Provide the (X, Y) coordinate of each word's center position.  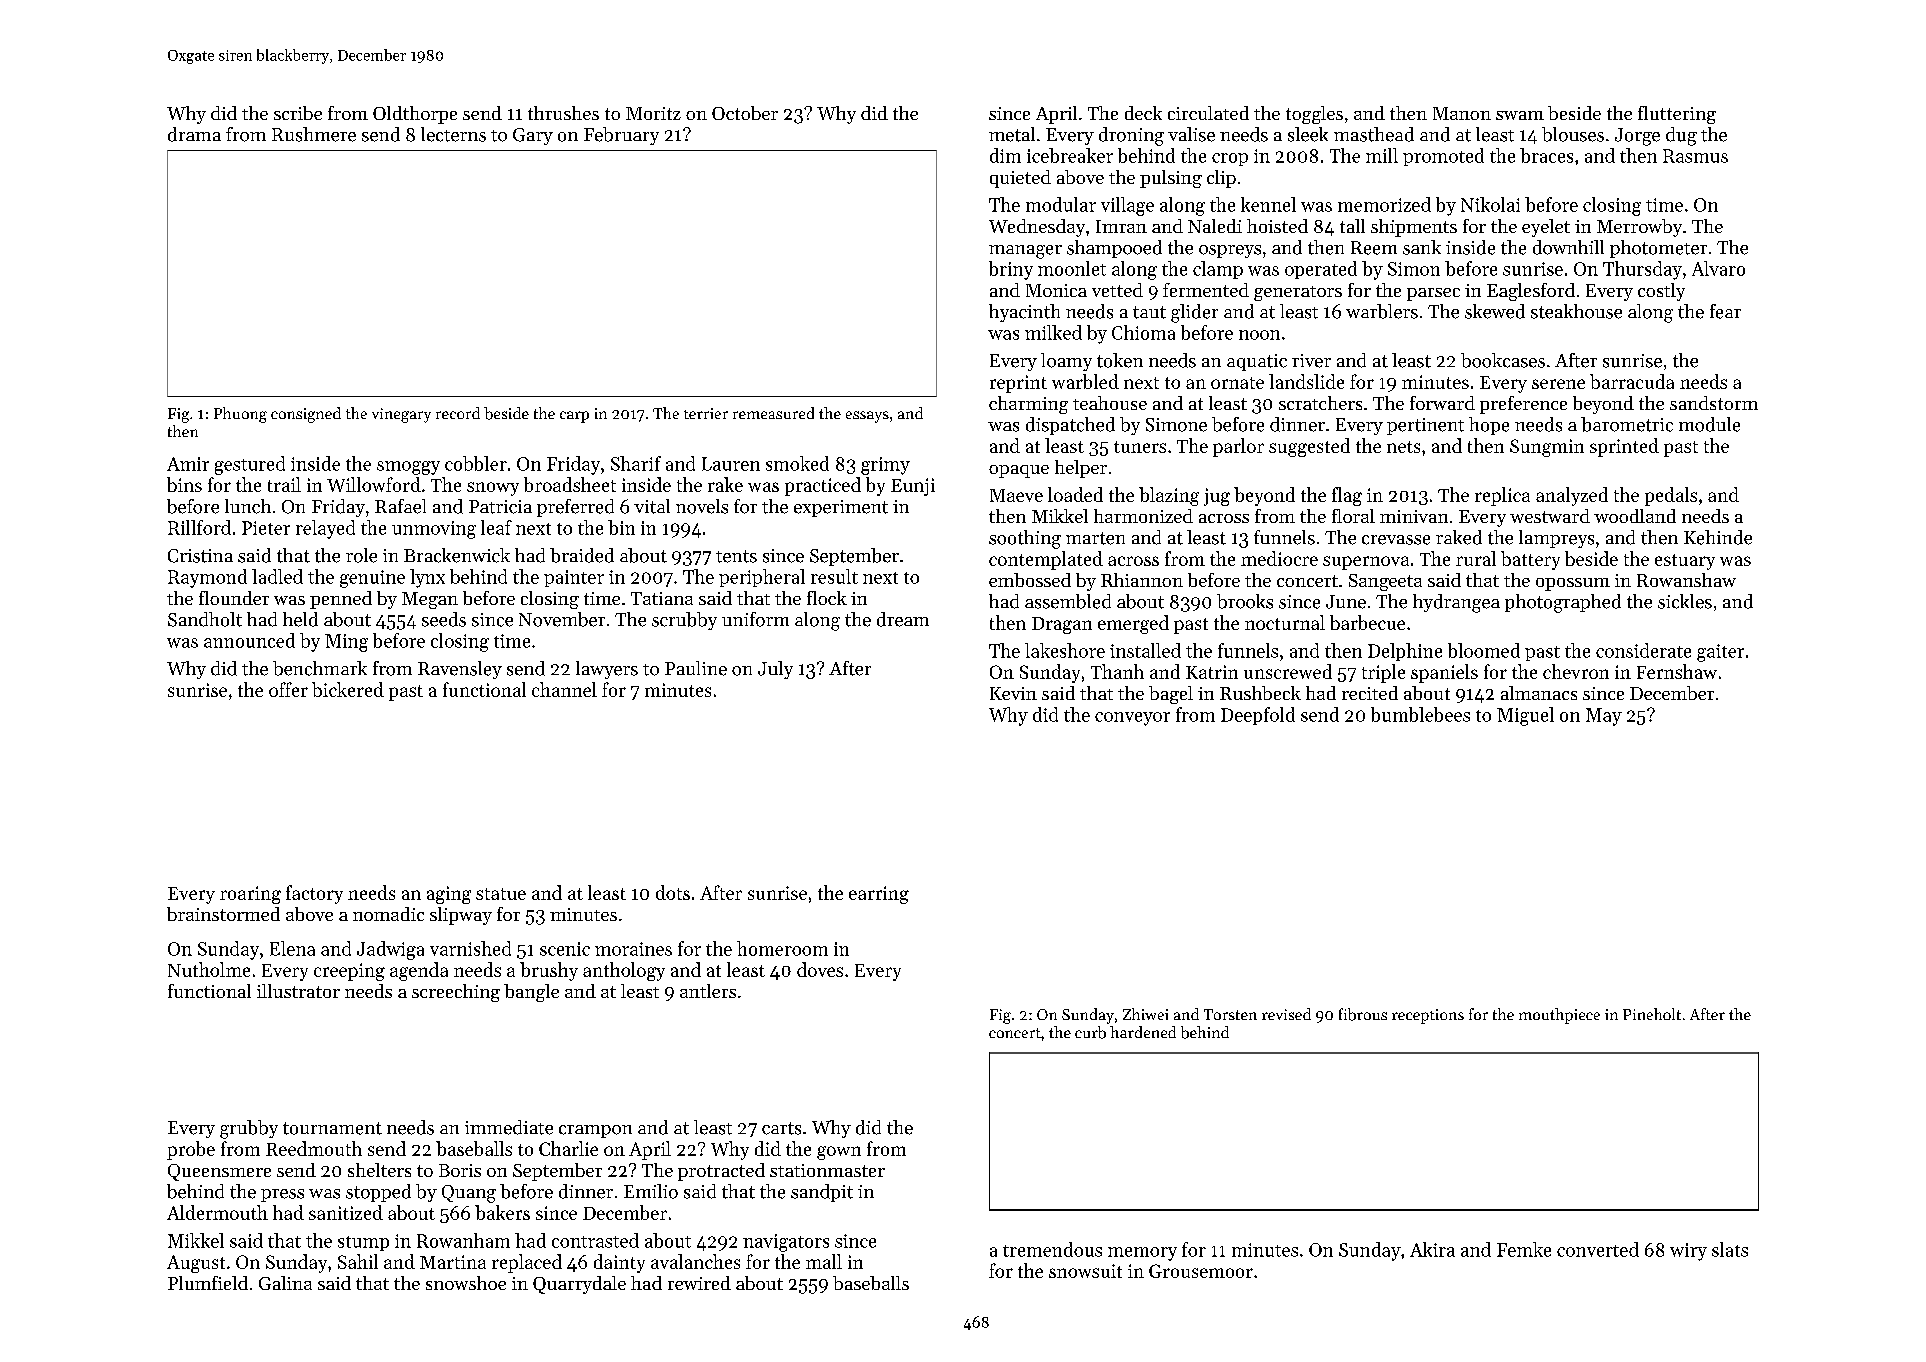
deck (1143, 113)
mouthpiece (1559, 1016)
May (1604, 717)
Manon (1462, 113)
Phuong (240, 415)
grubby (249, 1129)
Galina (285, 1283)
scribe (298, 113)
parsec (1433, 294)
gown (839, 1153)
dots (673, 892)
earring (879, 895)
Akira (1432, 1249)
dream (903, 619)
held (300, 619)
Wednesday (1037, 228)
